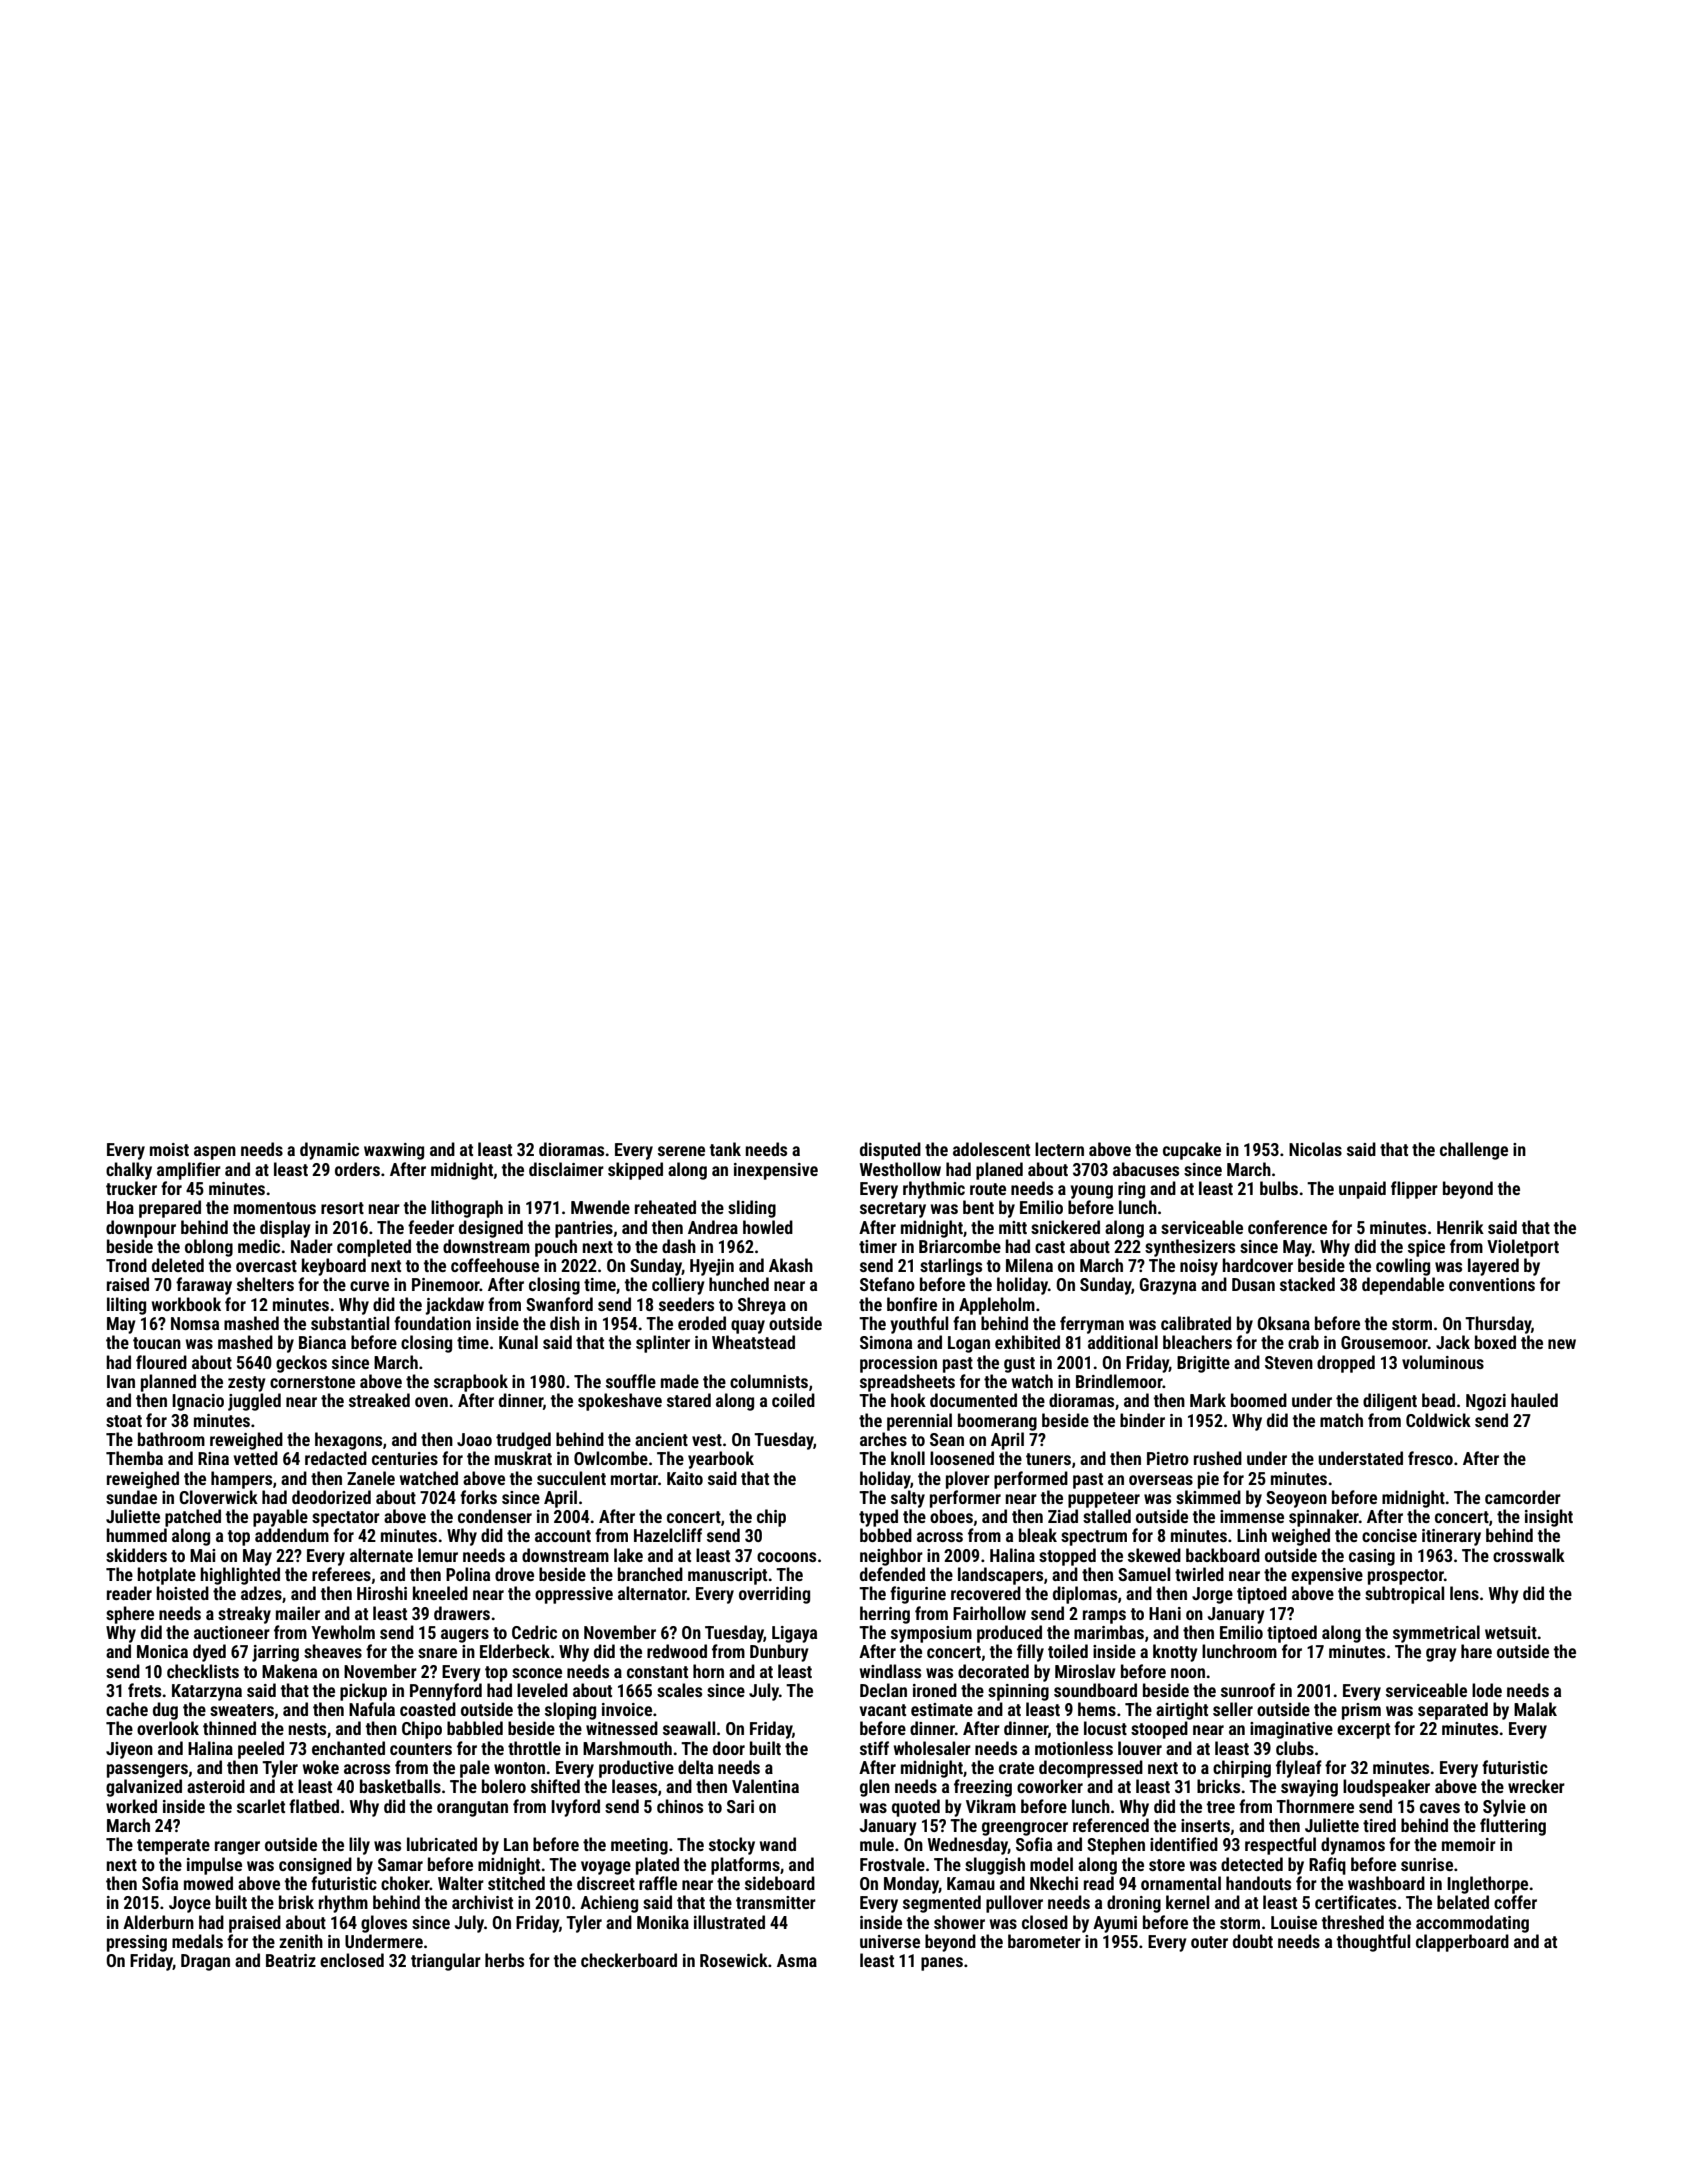 This screenshot has width=1683, height=2178. I want to click on ancient, so click(661, 1439).
